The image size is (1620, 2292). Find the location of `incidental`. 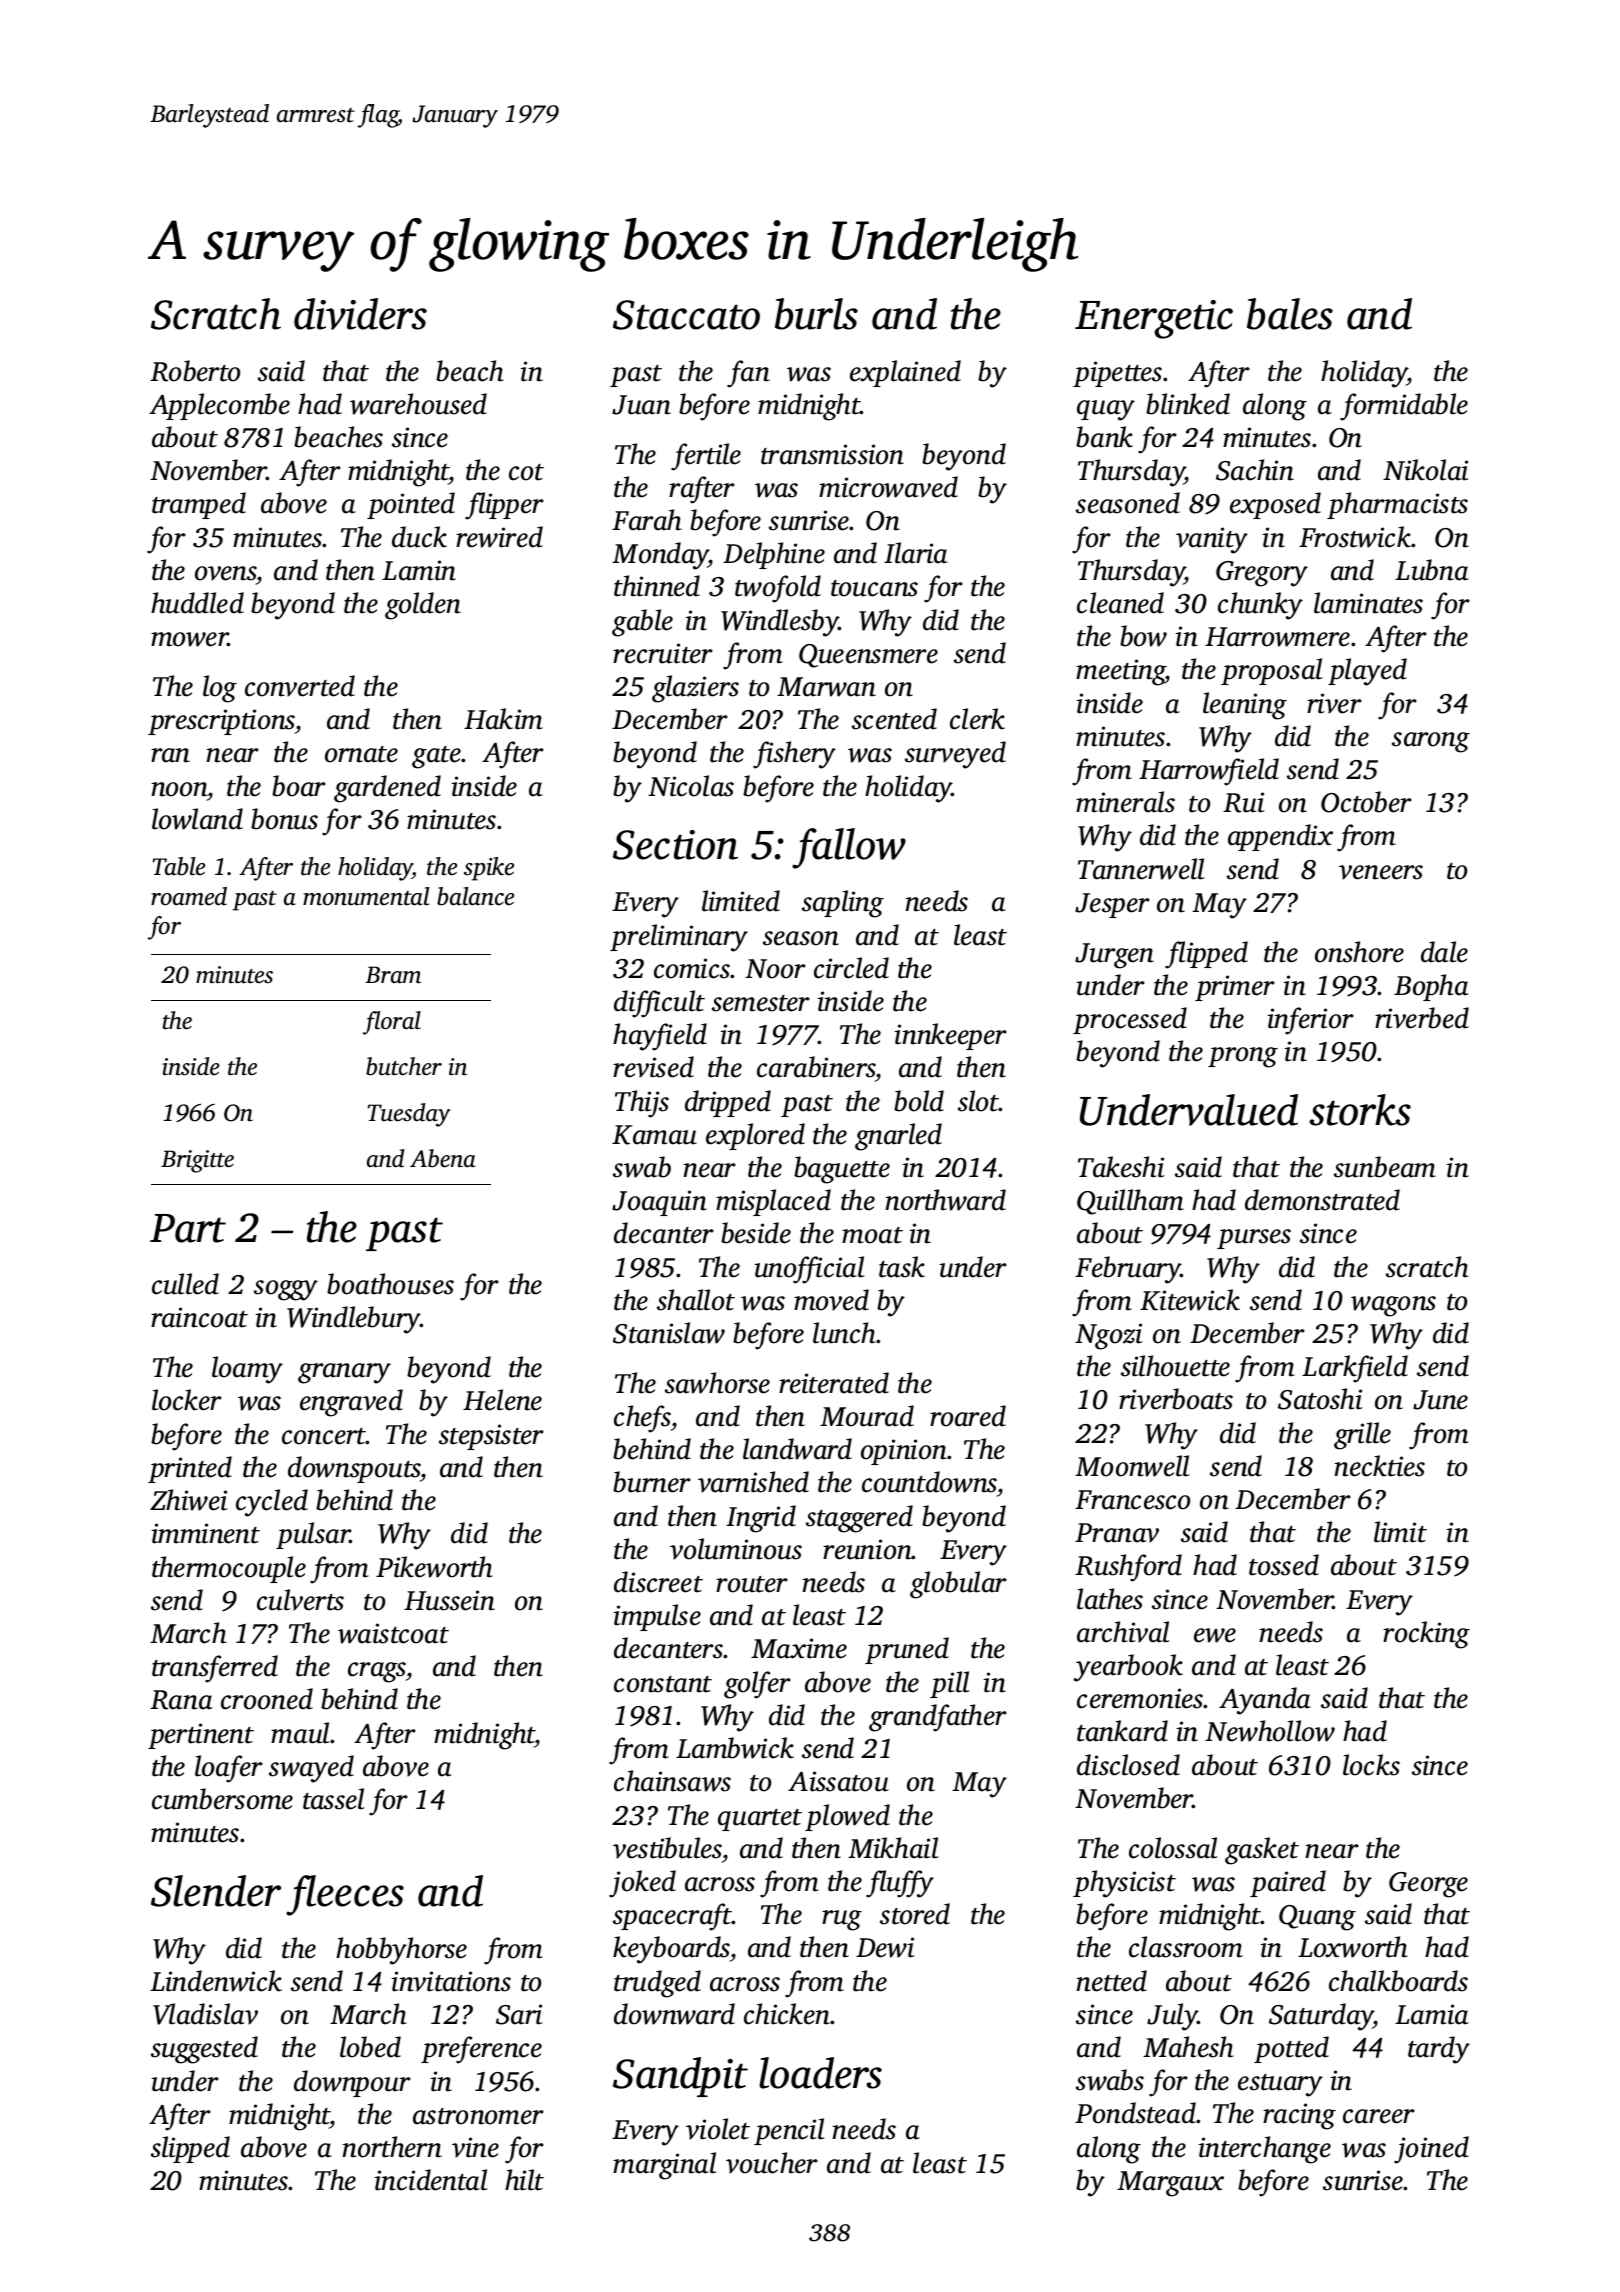

incidental is located at coordinates (431, 2180).
